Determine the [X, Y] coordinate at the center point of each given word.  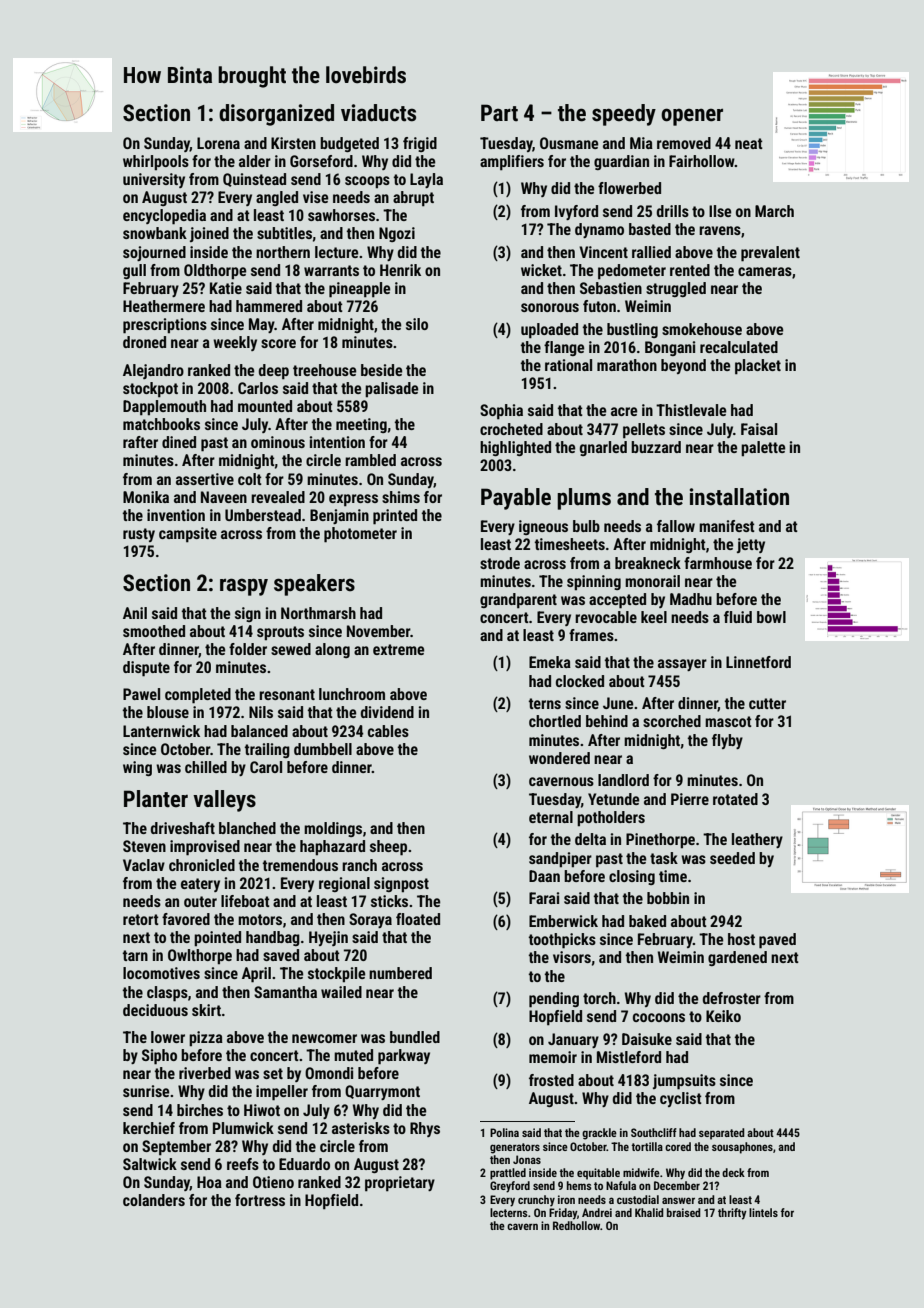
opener [692, 117]
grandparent [518, 601]
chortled [555, 721]
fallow [676, 526]
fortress [260, 1200]
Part [499, 113]
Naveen [224, 497]
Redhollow [577, 1225]
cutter [767, 703]
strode [500, 563]
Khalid [649, 1212]
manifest [727, 526]
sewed [291, 649]
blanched [247, 828]
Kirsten [293, 143]
